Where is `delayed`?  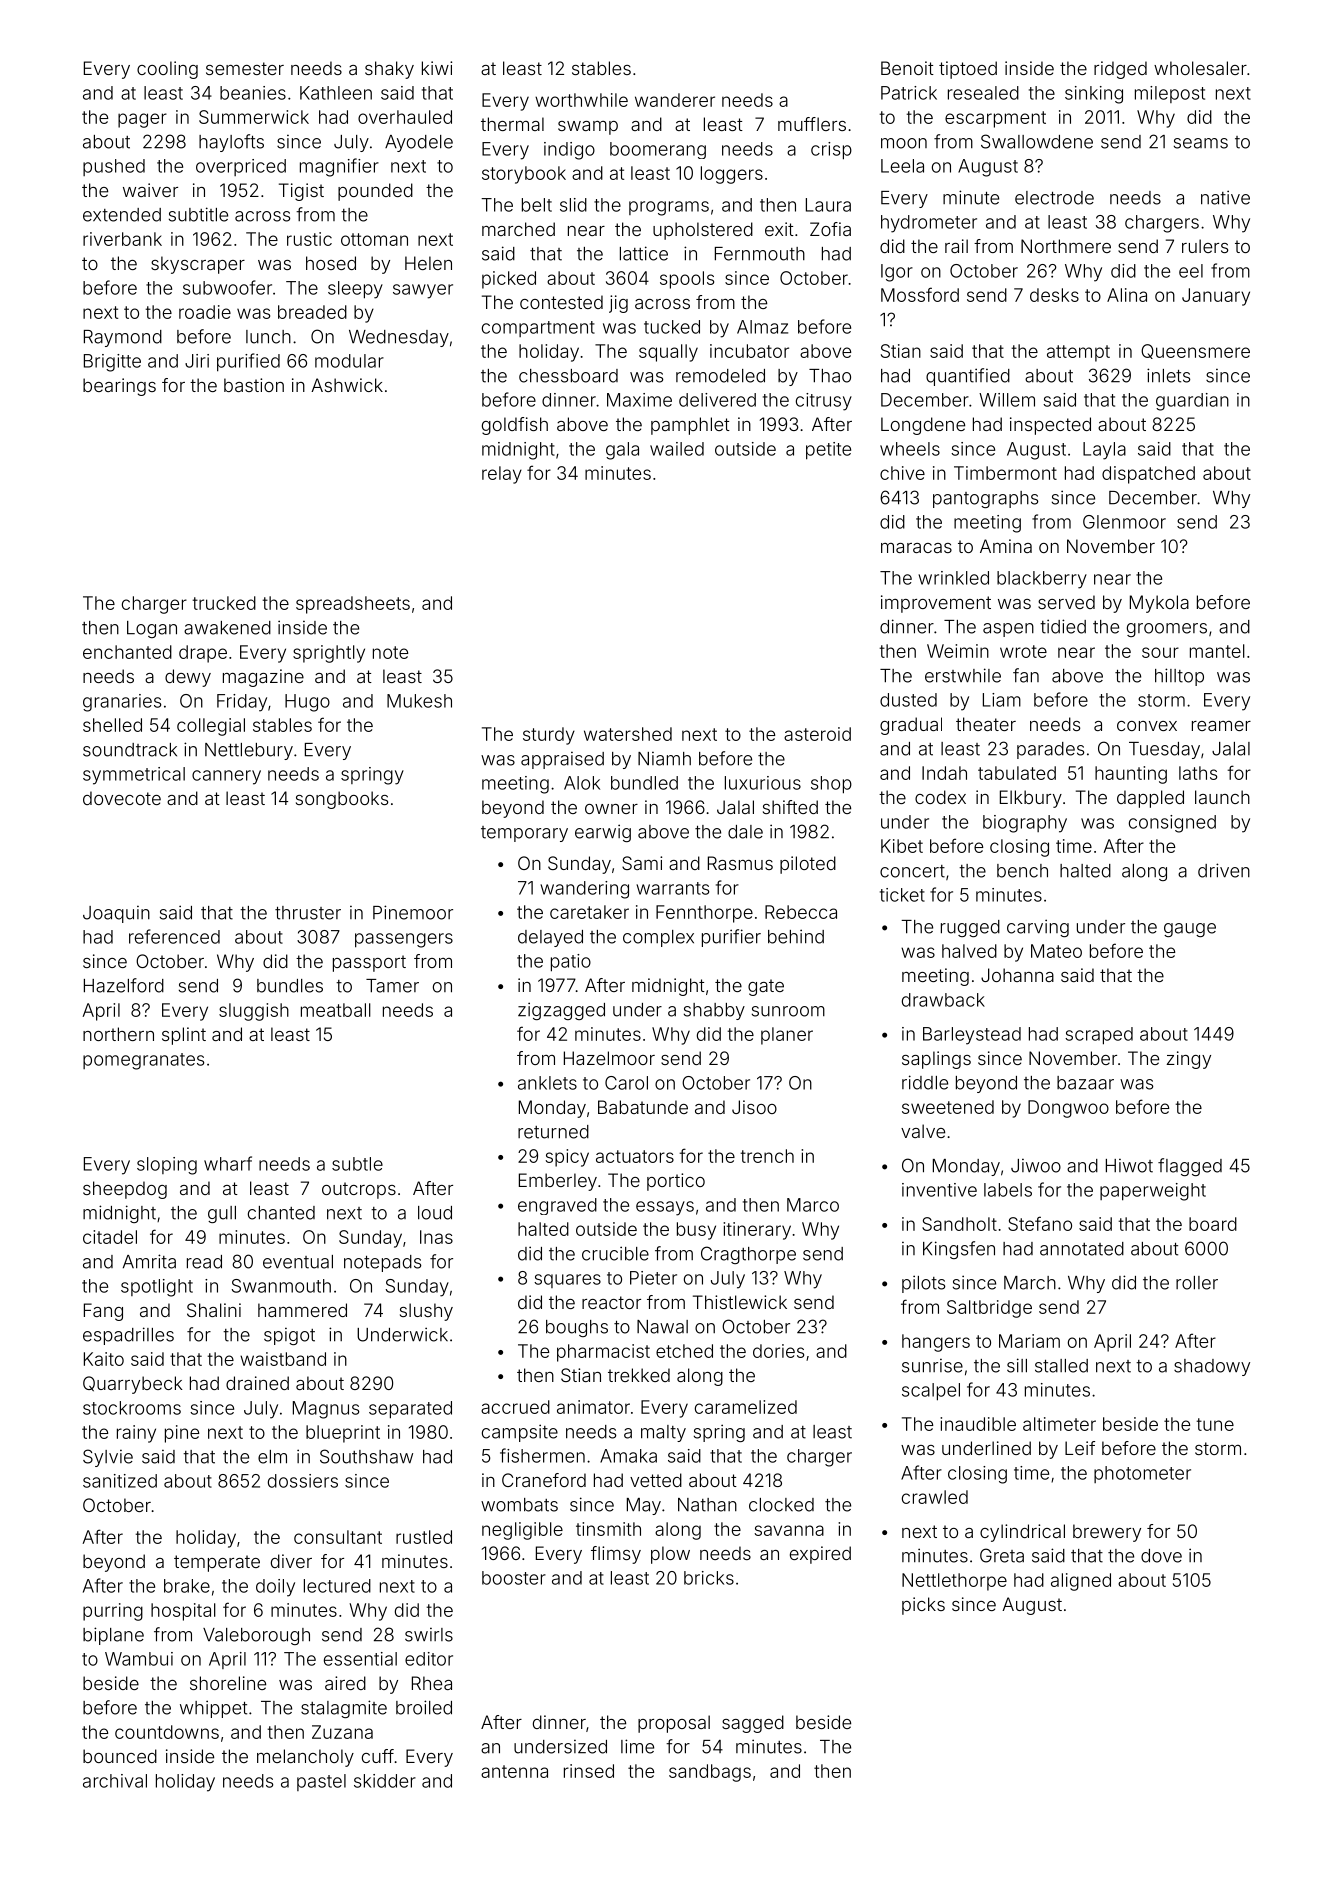
delayed is located at coordinates (550, 938).
